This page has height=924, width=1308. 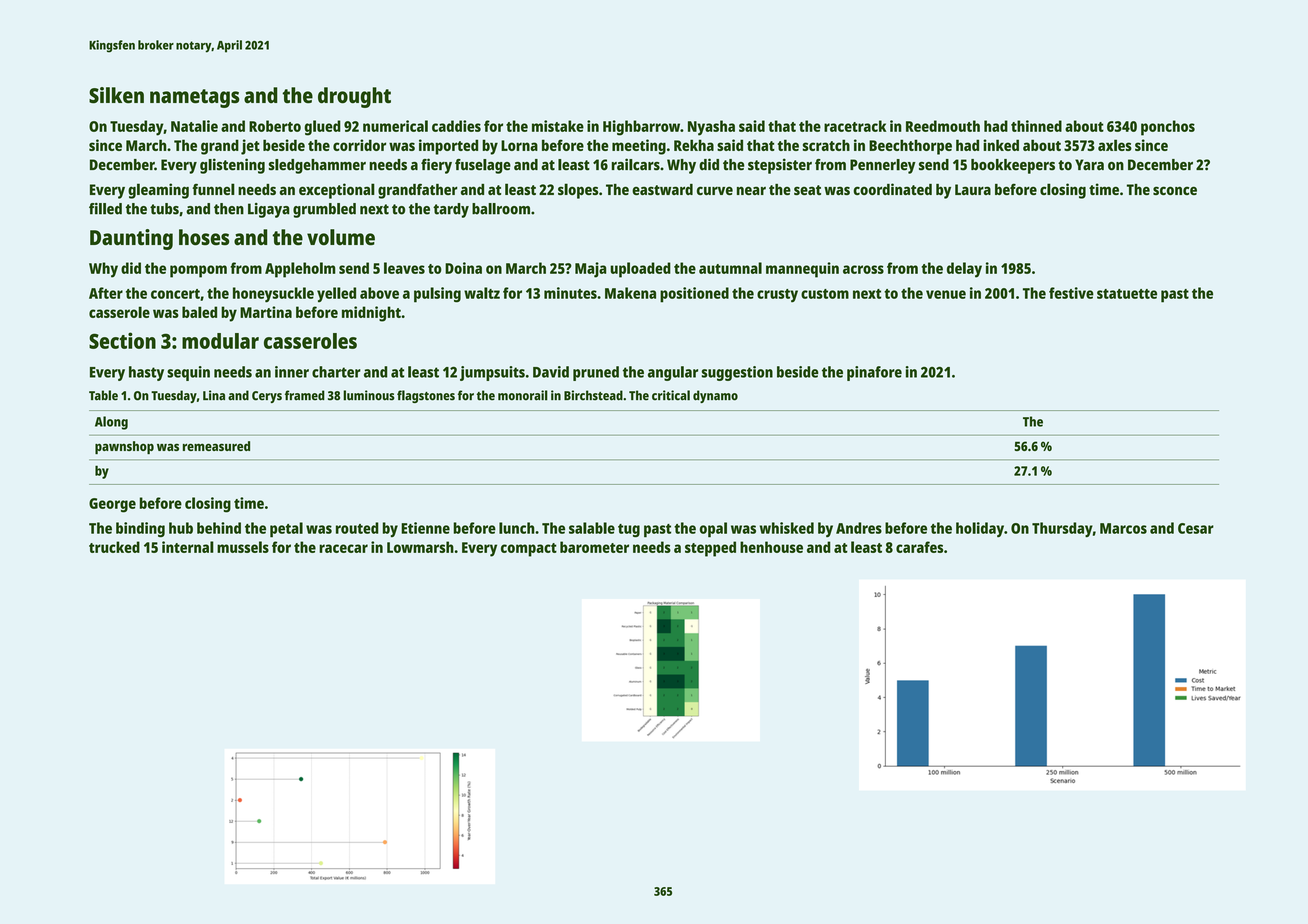 I want to click on Cesar, so click(x=1196, y=528).
